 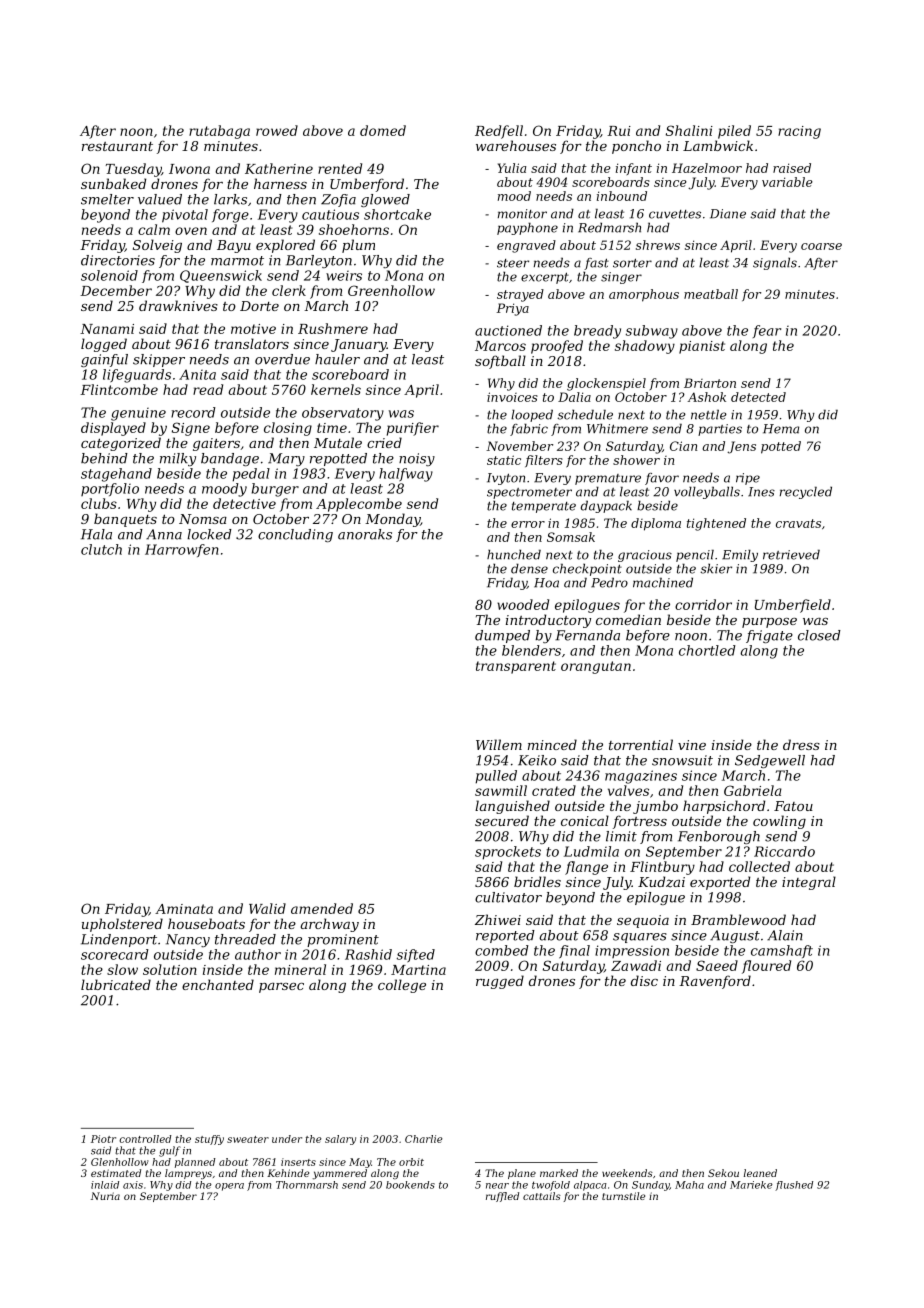 What do you see at coordinates (641, 744) in the page?
I see `torrential` at bounding box center [641, 744].
